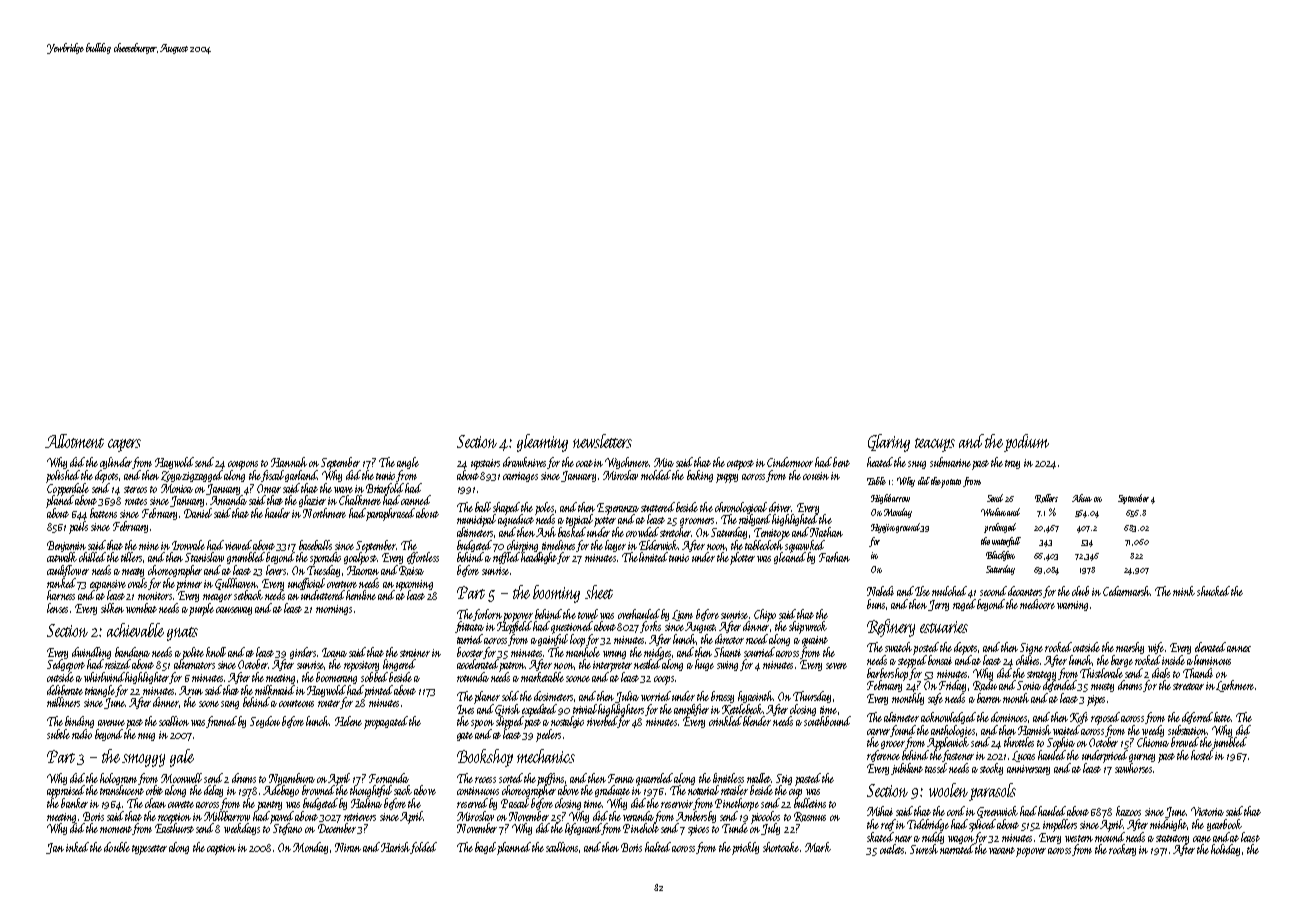  I want to click on podium, so click(1026, 443).
